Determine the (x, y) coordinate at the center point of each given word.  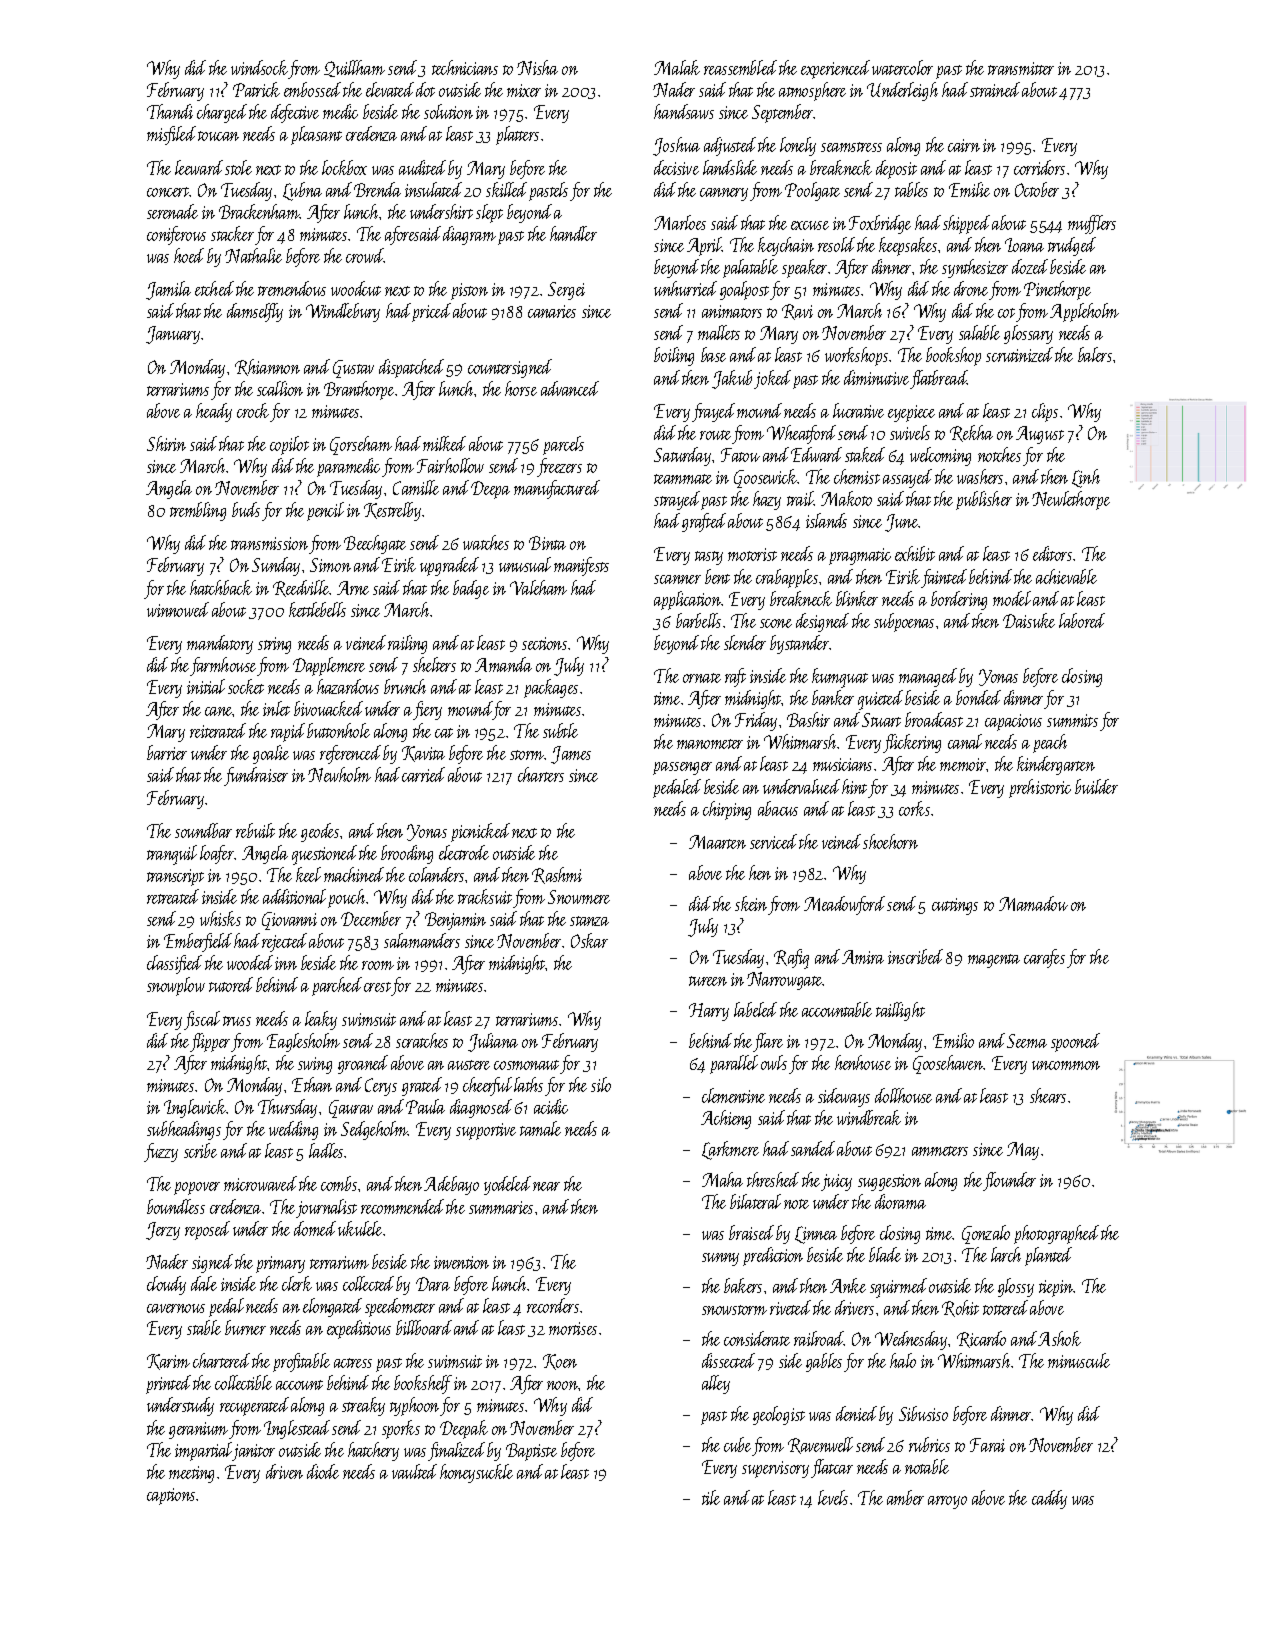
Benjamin (455, 921)
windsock (259, 67)
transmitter (1021, 68)
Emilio (953, 1040)
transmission (269, 543)
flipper (210, 1042)
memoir (963, 764)
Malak (677, 67)
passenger (682, 768)
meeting (191, 1474)
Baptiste (531, 1452)
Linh (1086, 478)
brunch (405, 686)
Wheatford (801, 434)
